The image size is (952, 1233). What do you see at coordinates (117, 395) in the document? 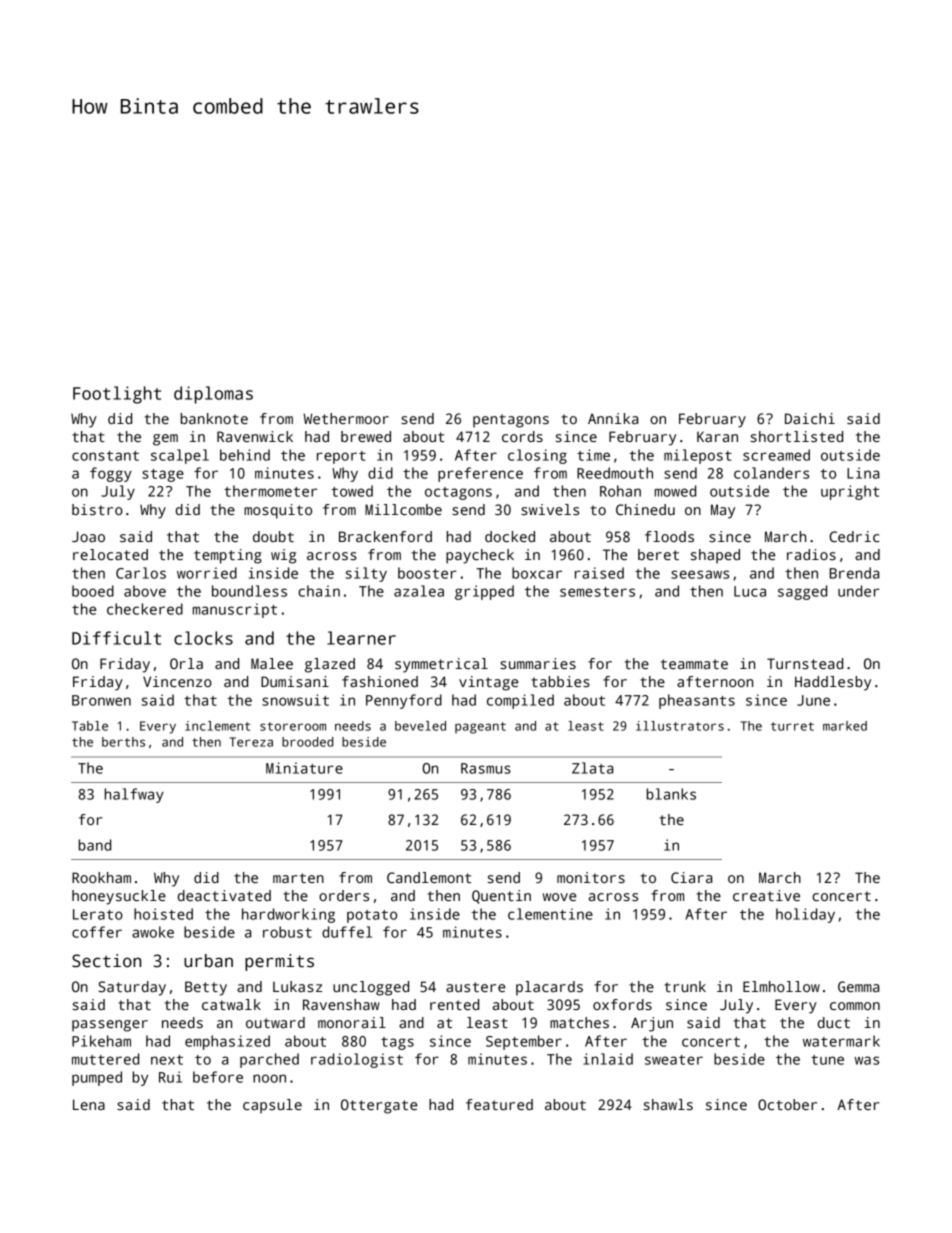
I see `Footlight` at bounding box center [117, 395].
